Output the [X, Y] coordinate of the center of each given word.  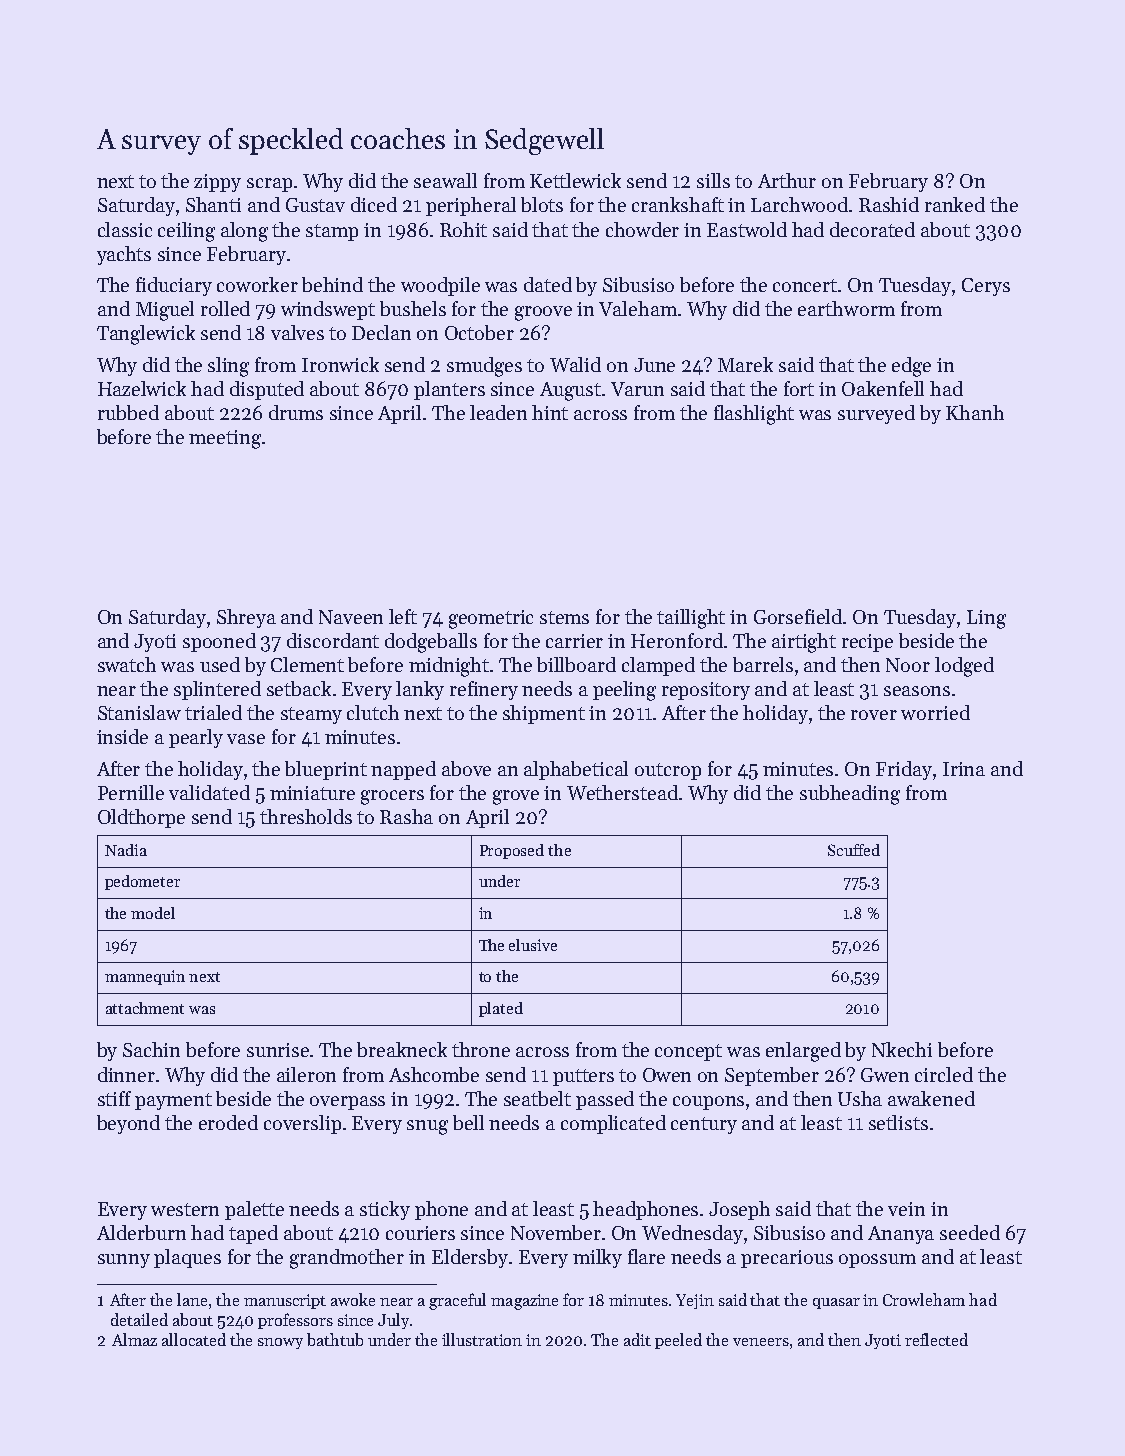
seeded [970, 1232]
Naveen [351, 617]
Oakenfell [883, 388]
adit [637, 1339]
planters [449, 390]
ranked [955, 204]
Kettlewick [575, 180]
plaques [187, 1258]
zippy [217, 183]
